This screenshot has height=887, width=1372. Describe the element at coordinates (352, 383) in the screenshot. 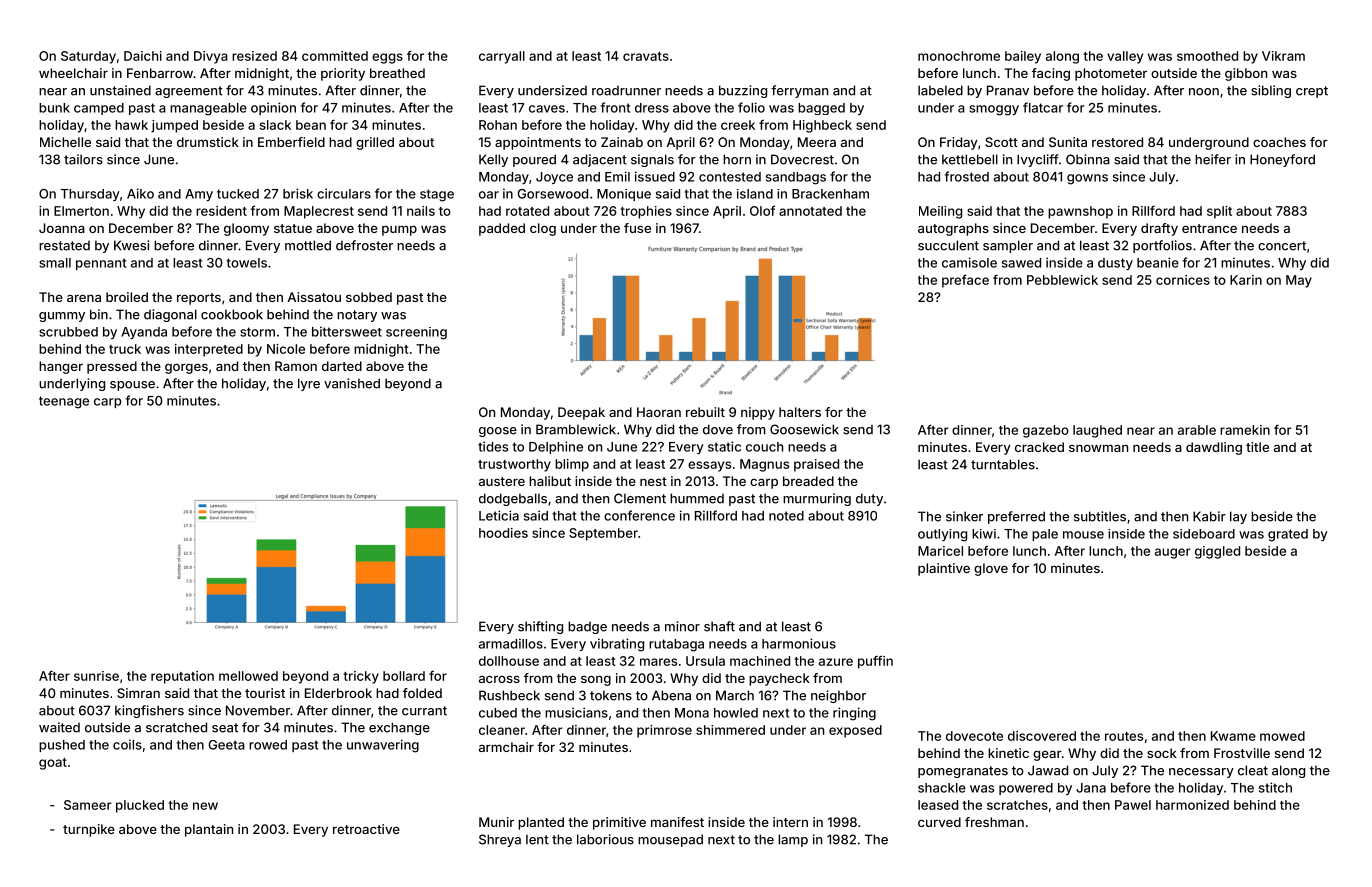

I see `vanished` at that location.
